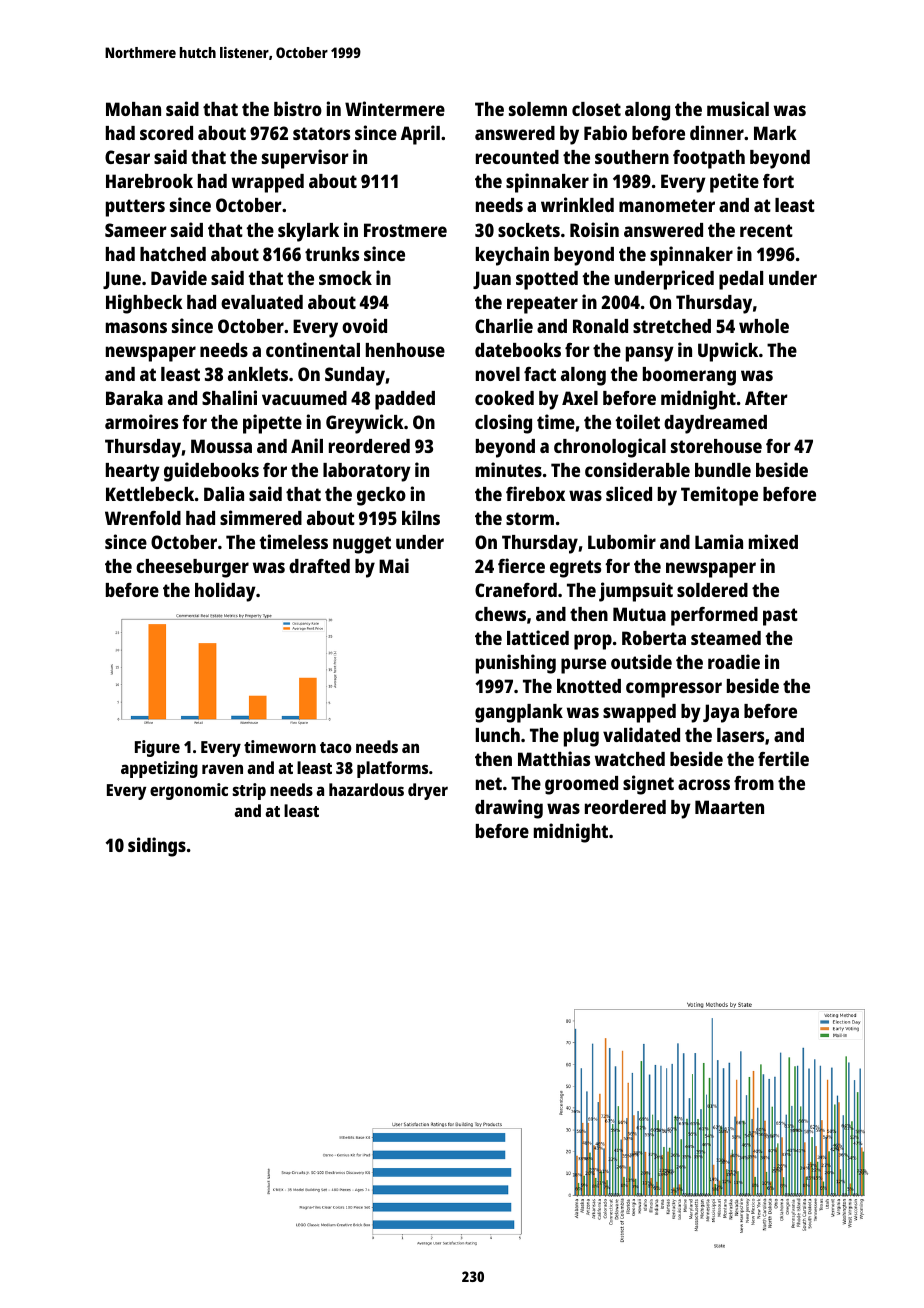 This page has height=1308, width=924. What do you see at coordinates (133, 109) in the page?
I see `Mohan` at bounding box center [133, 109].
